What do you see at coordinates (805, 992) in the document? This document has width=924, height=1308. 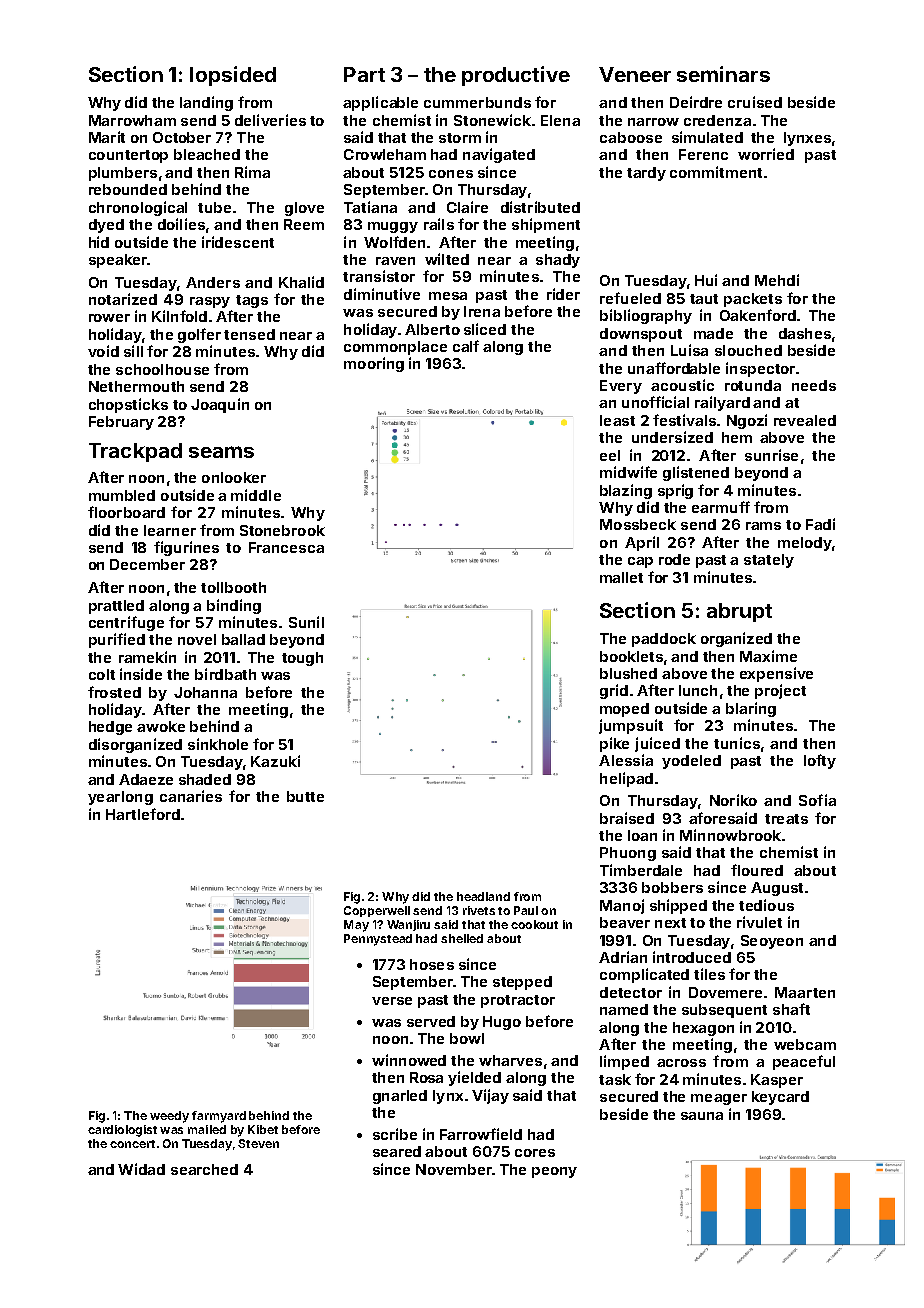 I see `Maarten` at bounding box center [805, 992].
